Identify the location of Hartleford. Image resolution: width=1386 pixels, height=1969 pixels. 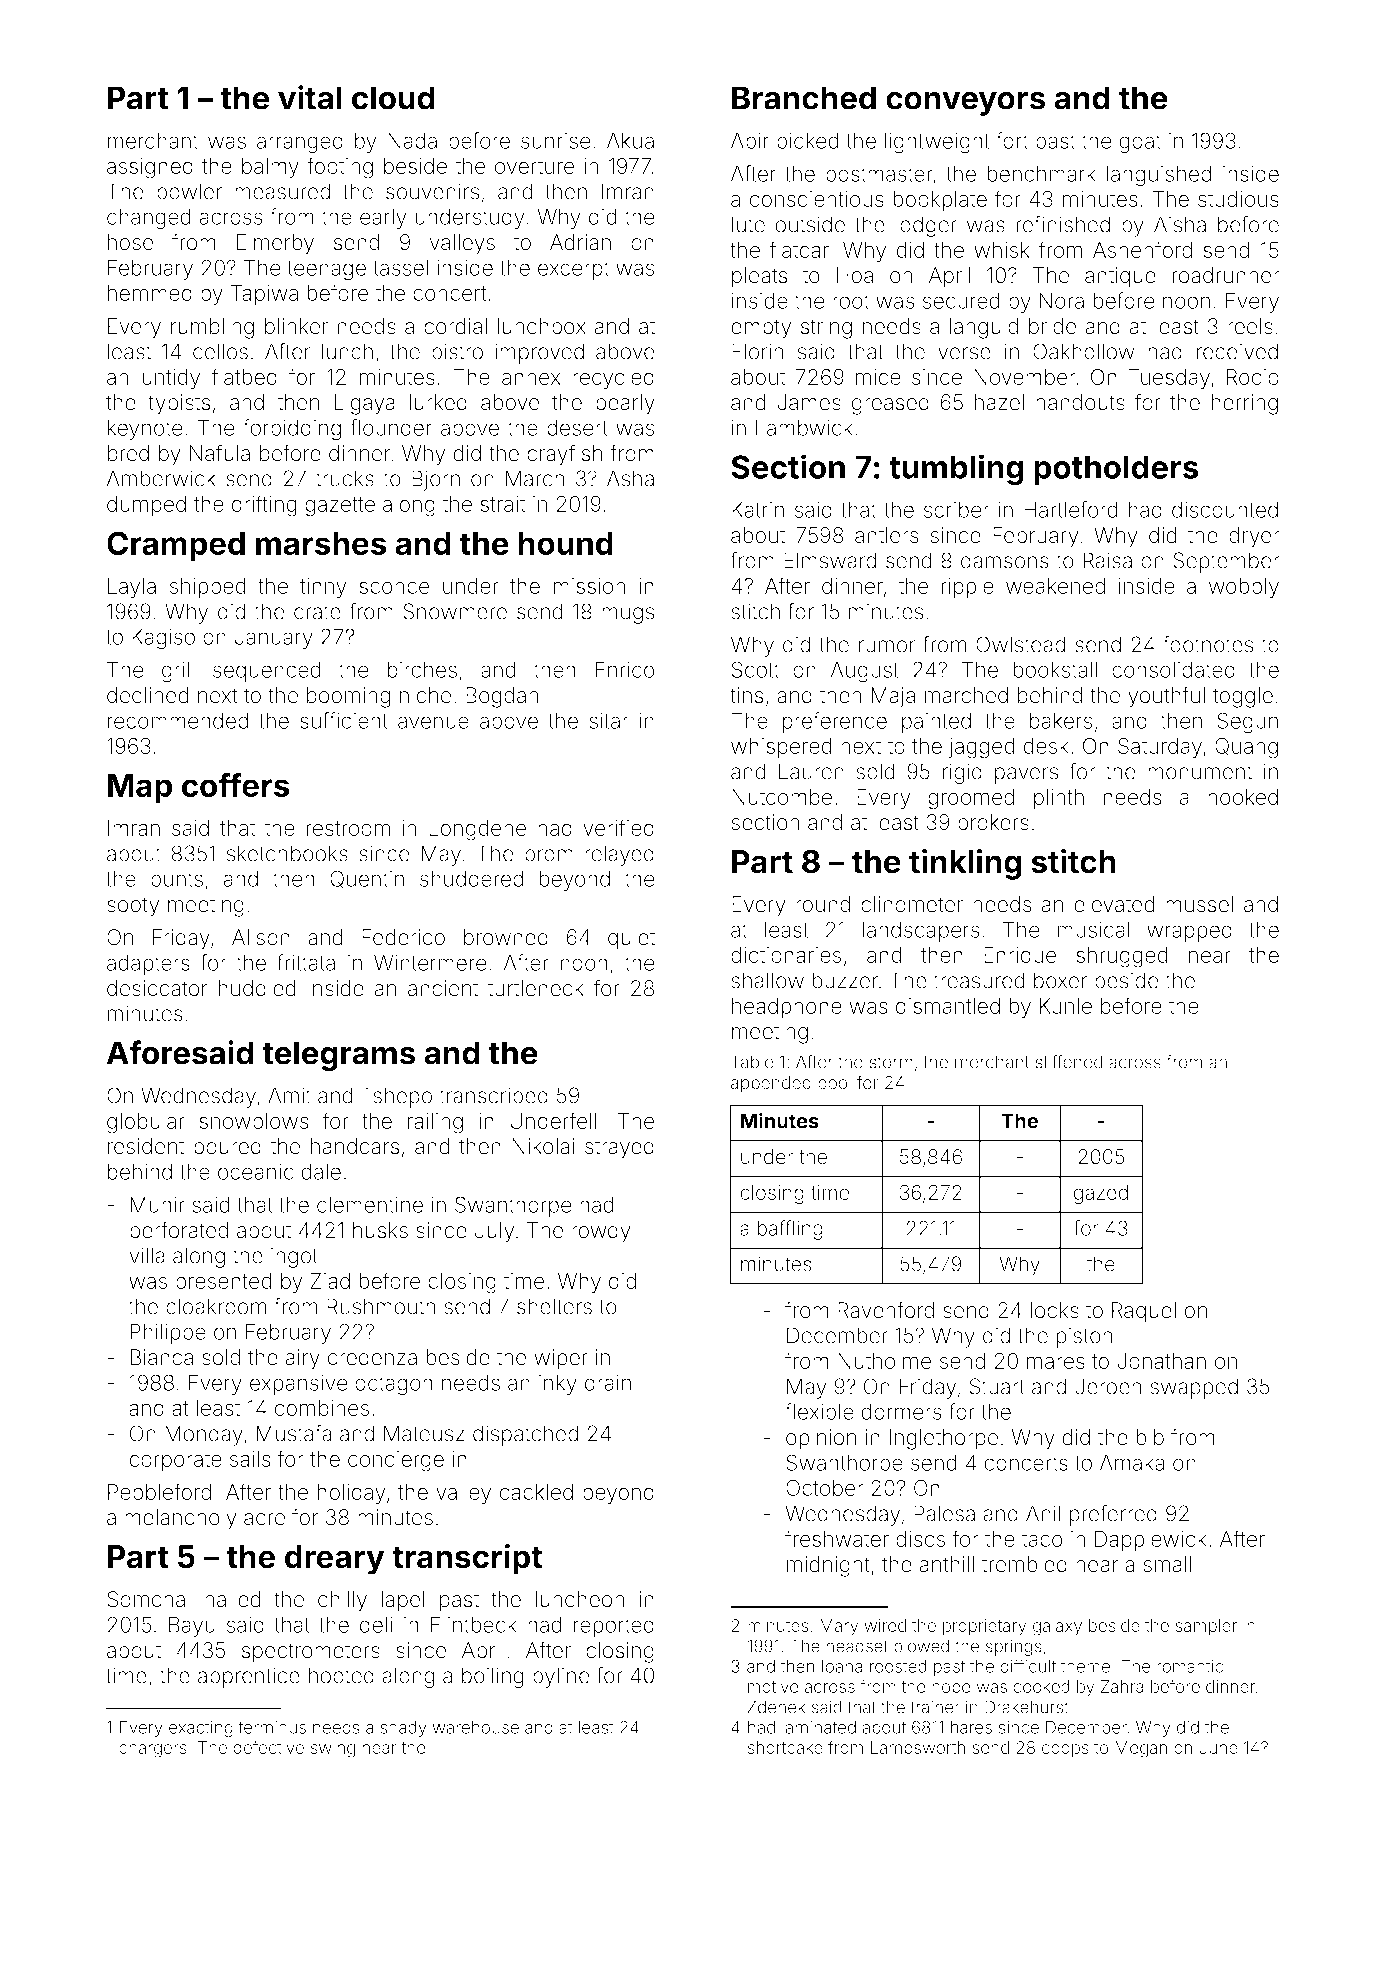
(1071, 509).
